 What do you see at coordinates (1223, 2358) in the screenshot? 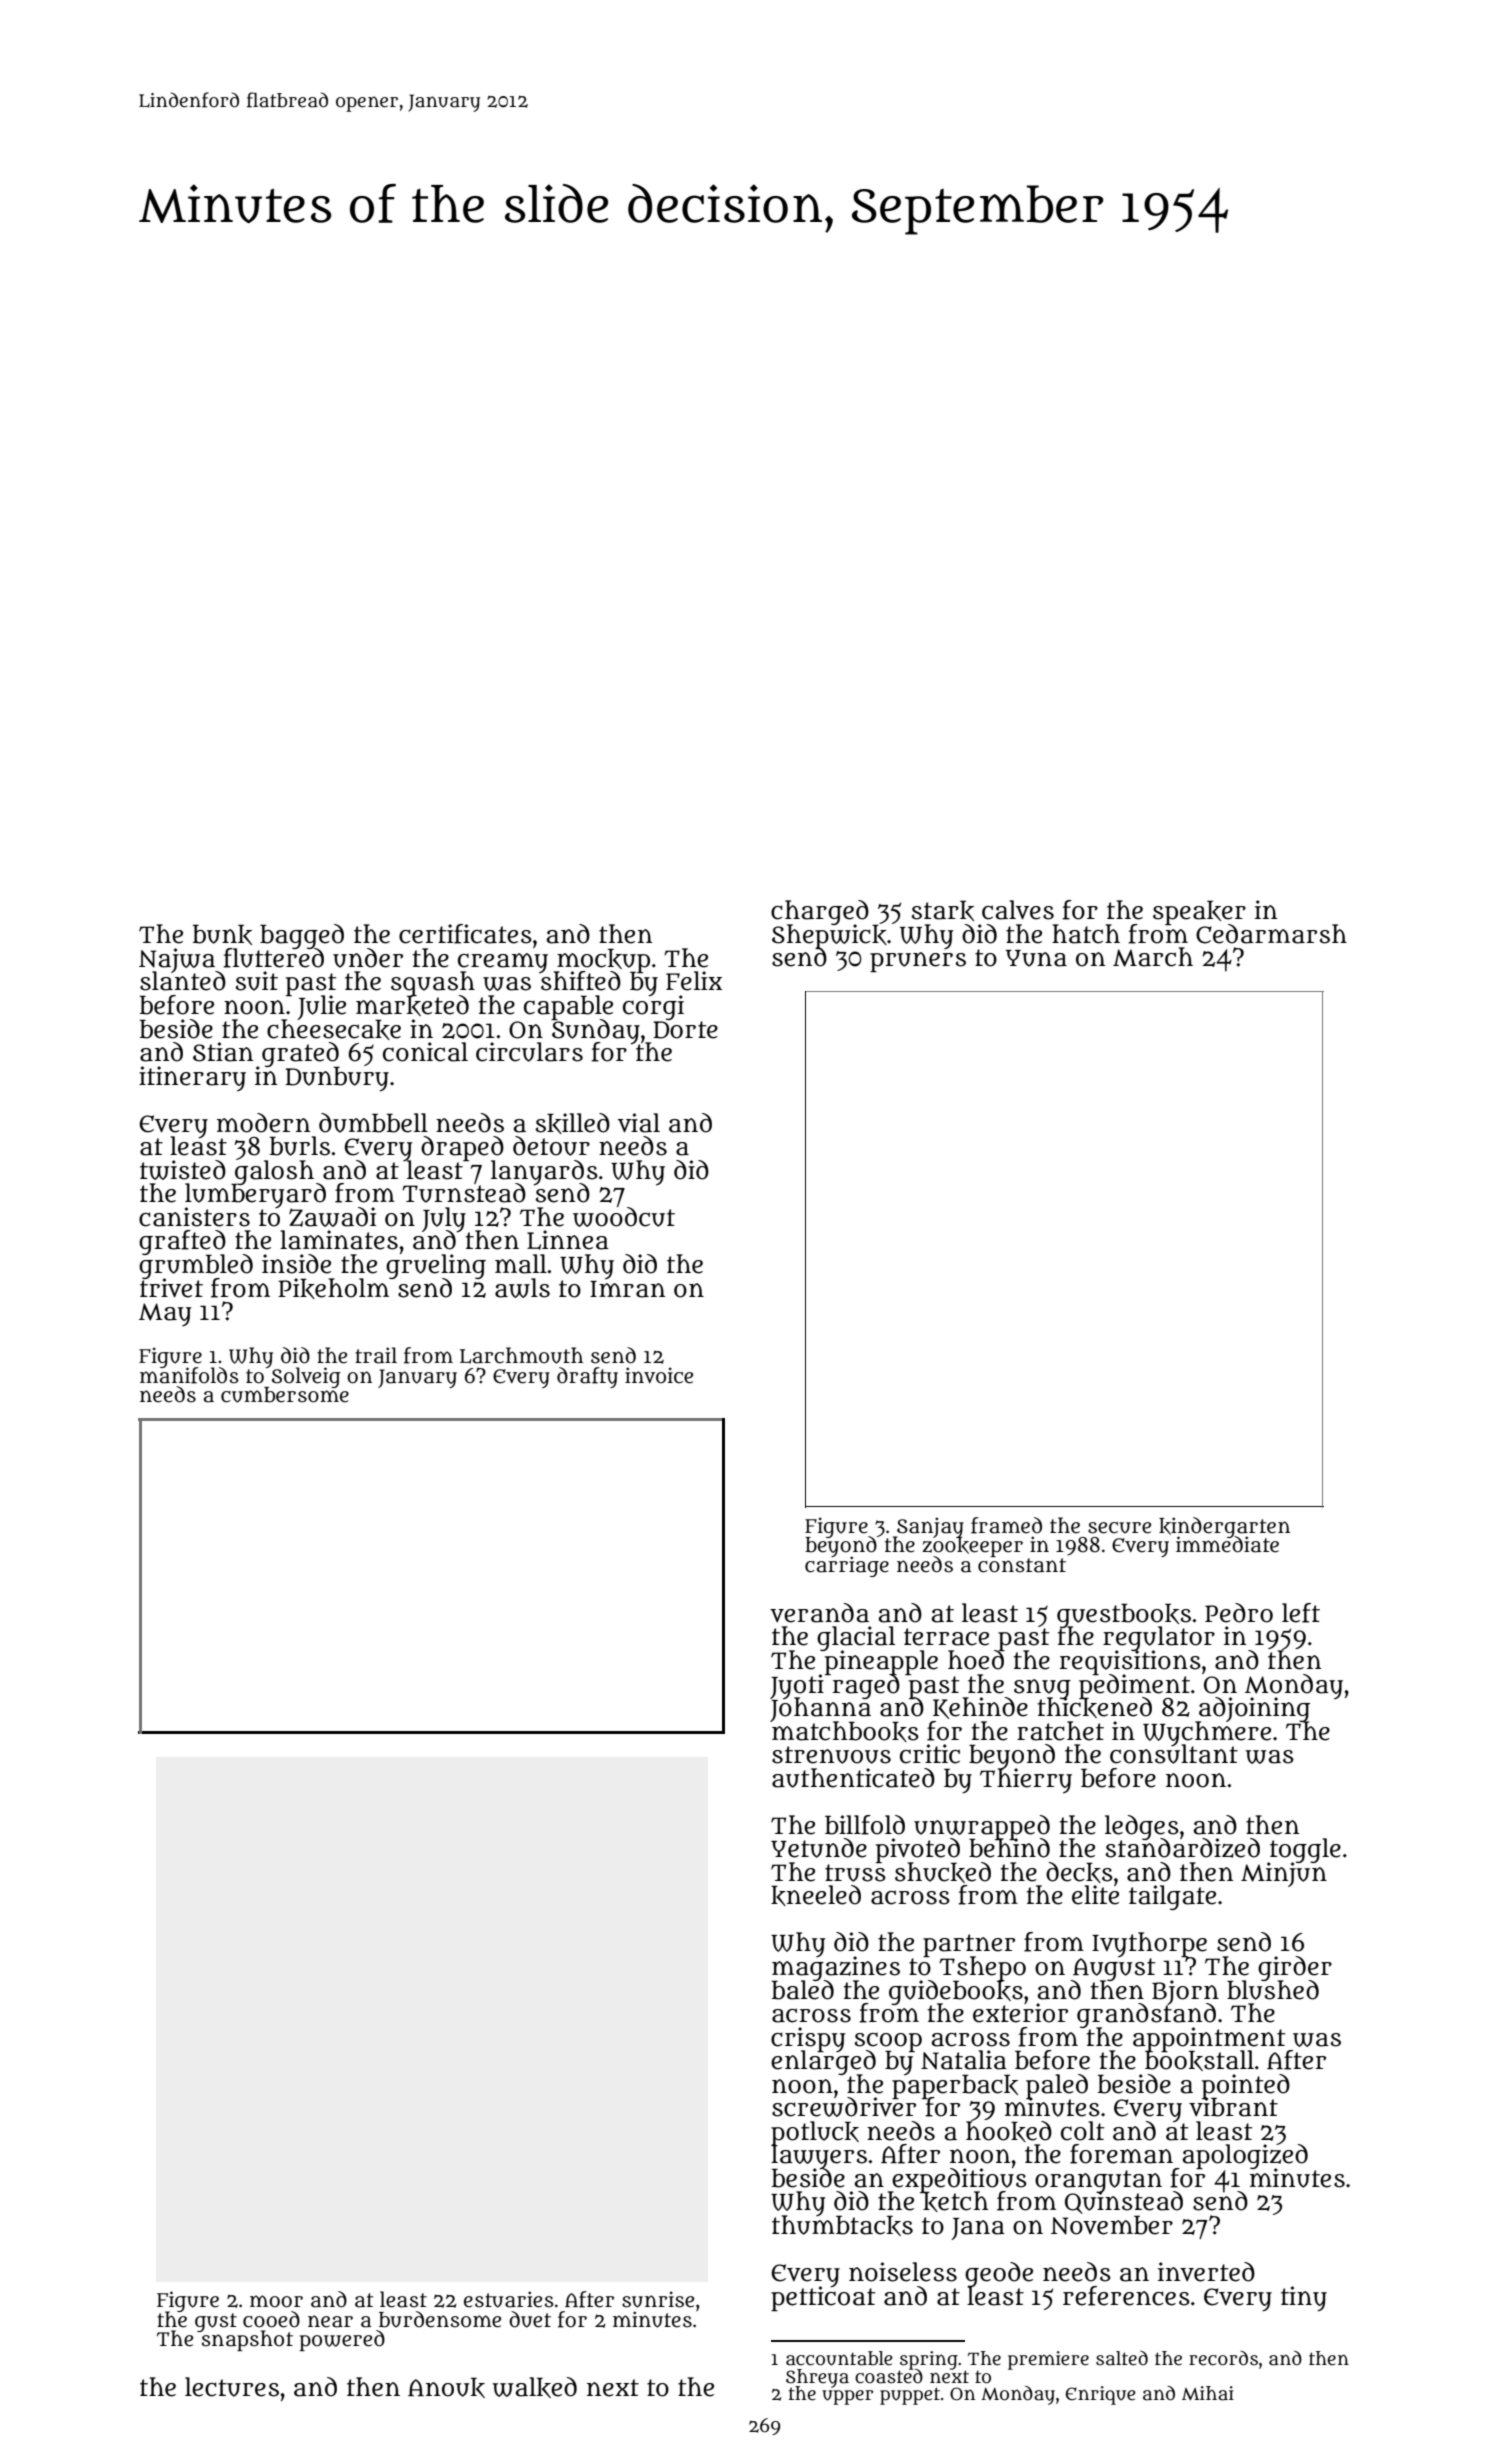
I see `records` at bounding box center [1223, 2358].
